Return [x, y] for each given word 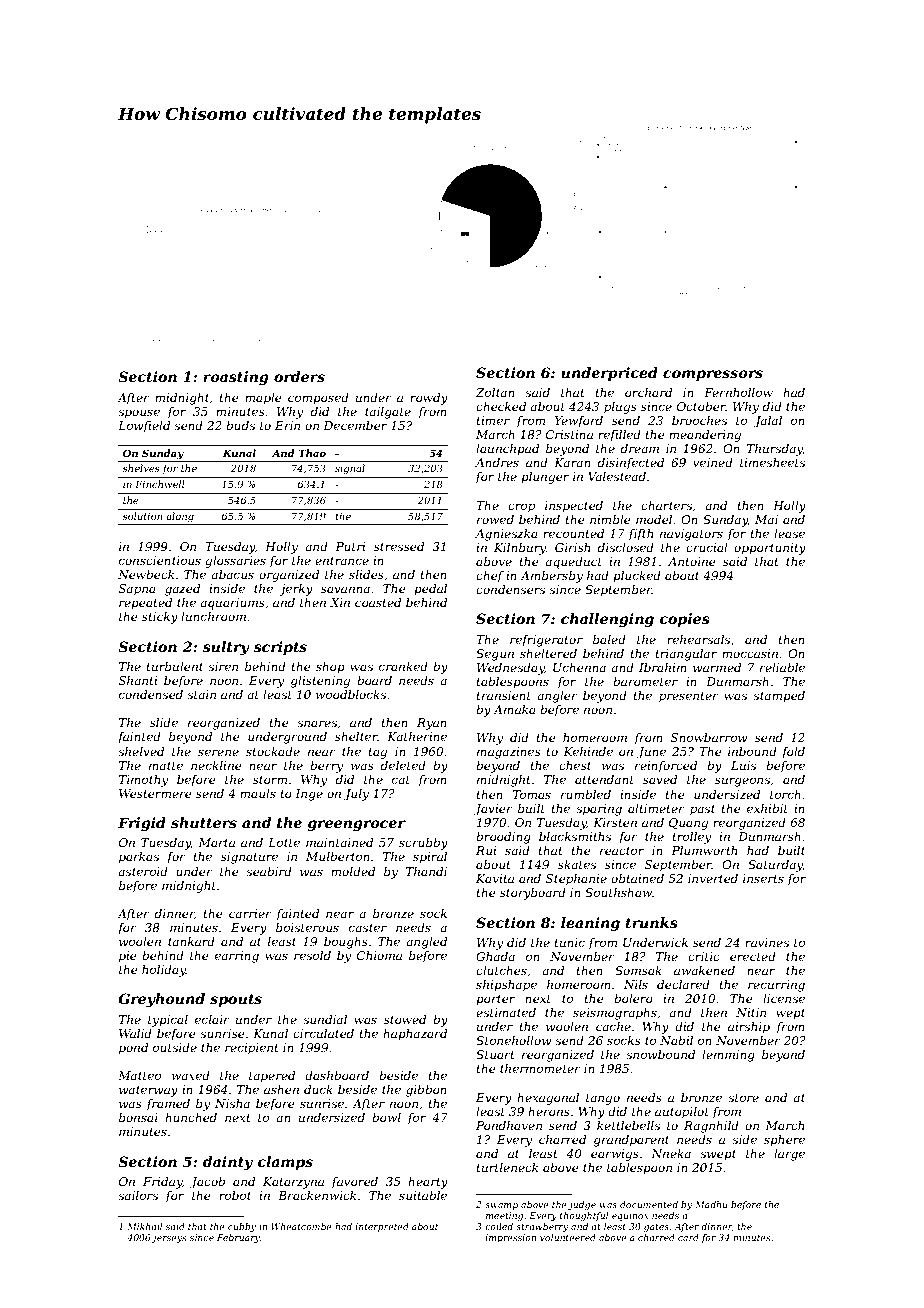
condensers [510, 589]
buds [240, 425]
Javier [493, 810]
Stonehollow [514, 1040]
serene [218, 752]
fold [793, 753]
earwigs [615, 1155]
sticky [160, 618]
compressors [713, 375]
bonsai [138, 1117]
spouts [236, 1000]
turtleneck [507, 1167]
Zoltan [495, 392]
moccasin [750, 653]
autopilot [682, 1113]
